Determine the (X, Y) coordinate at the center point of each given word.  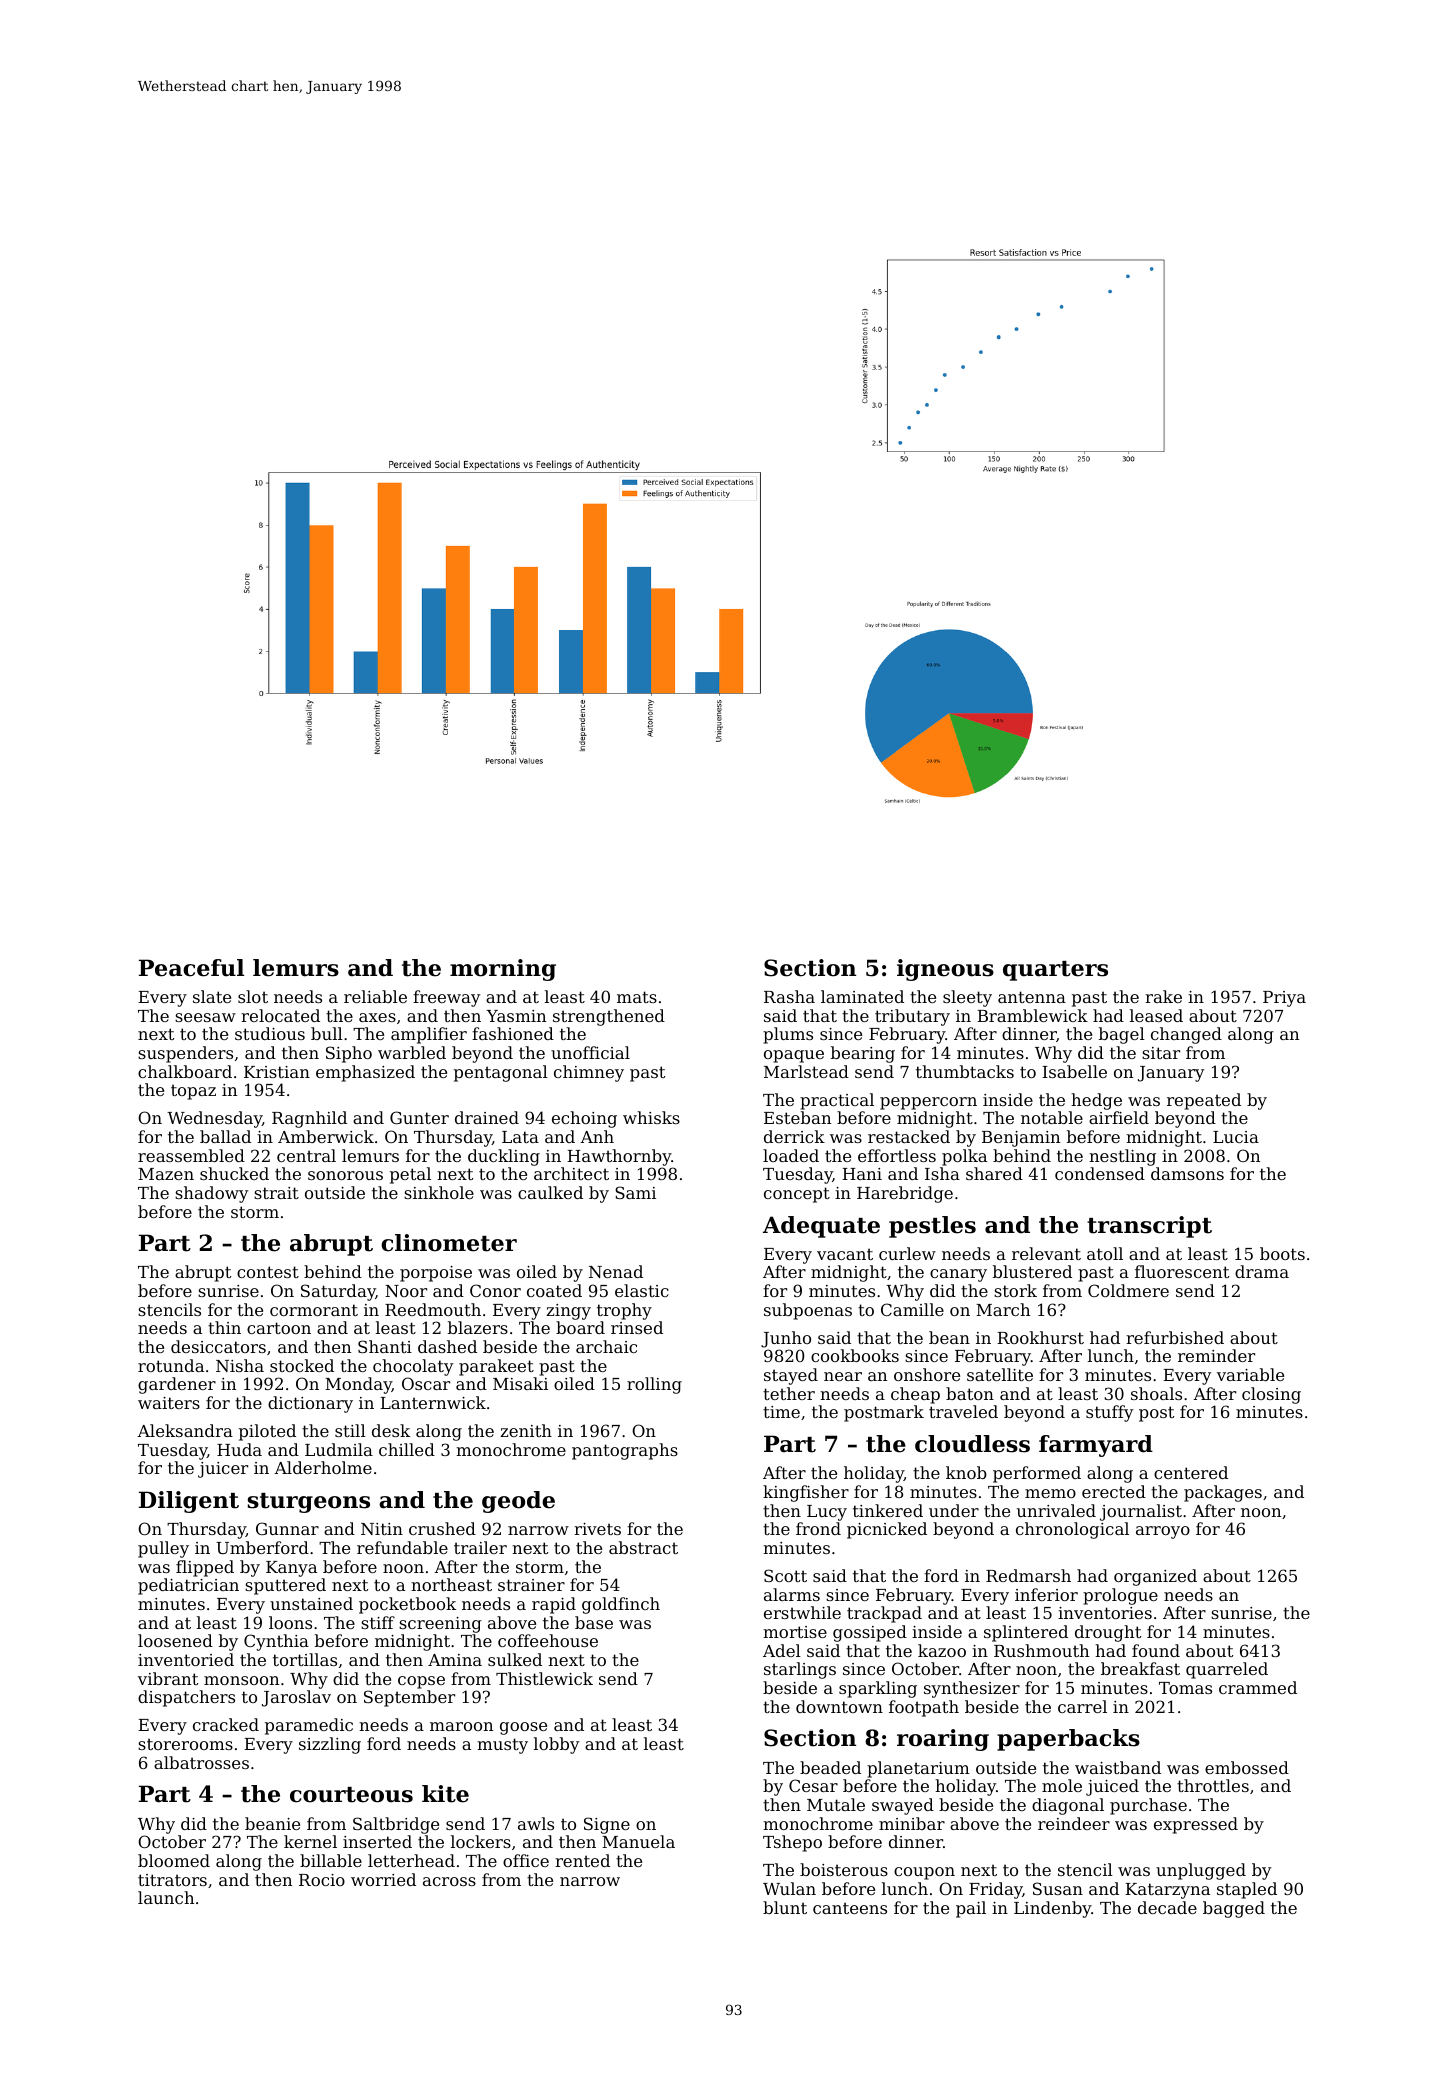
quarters (1055, 971)
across (449, 1881)
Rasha (789, 996)
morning (503, 970)
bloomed (174, 1860)
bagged (1234, 1909)
